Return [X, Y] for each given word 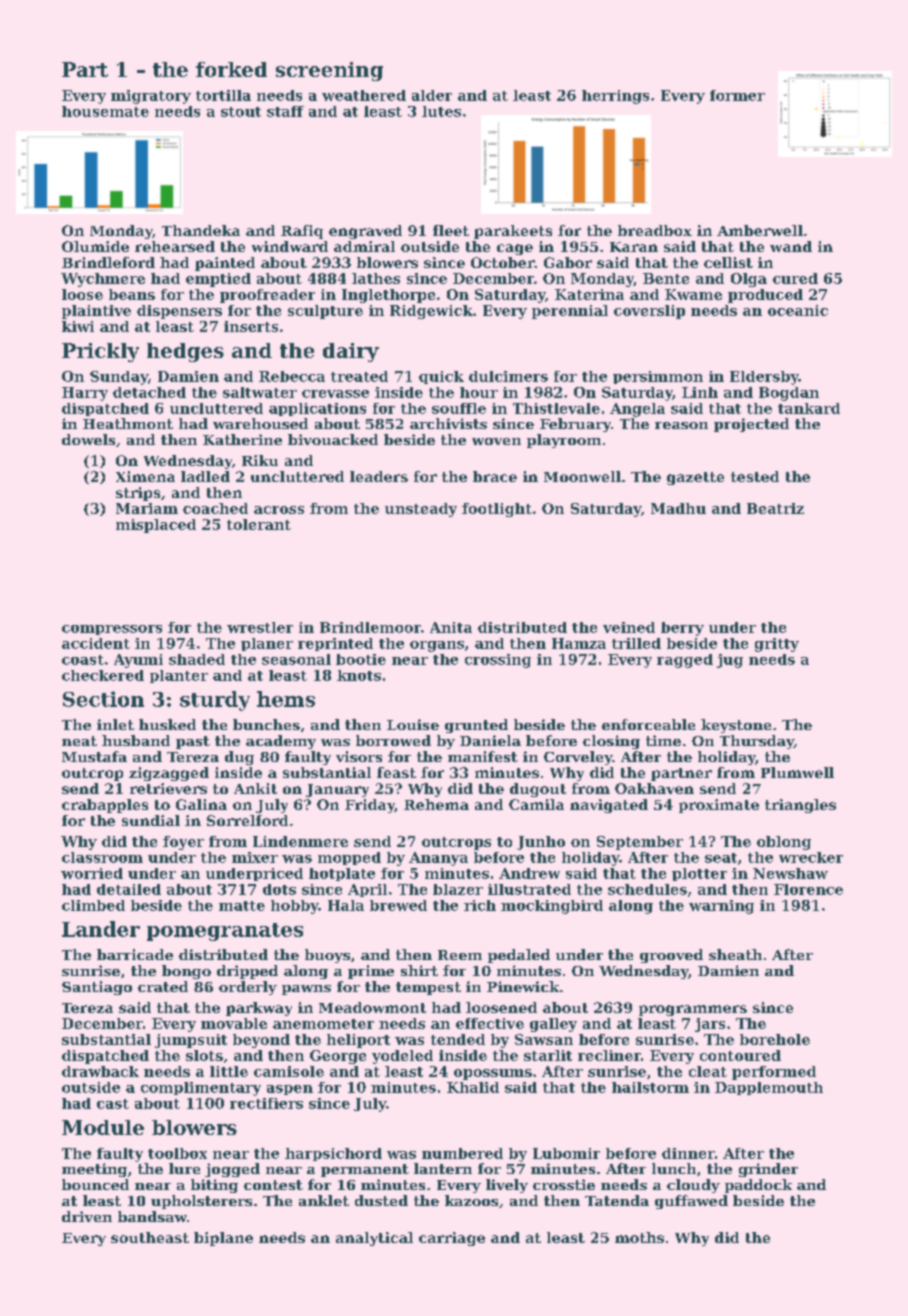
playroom [564, 441]
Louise [413, 724]
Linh [700, 392]
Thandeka [201, 230]
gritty [777, 645]
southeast [150, 1237]
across [279, 510]
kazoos [471, 1200]
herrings [615, 97]
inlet [115, 724]
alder [432, 95]
